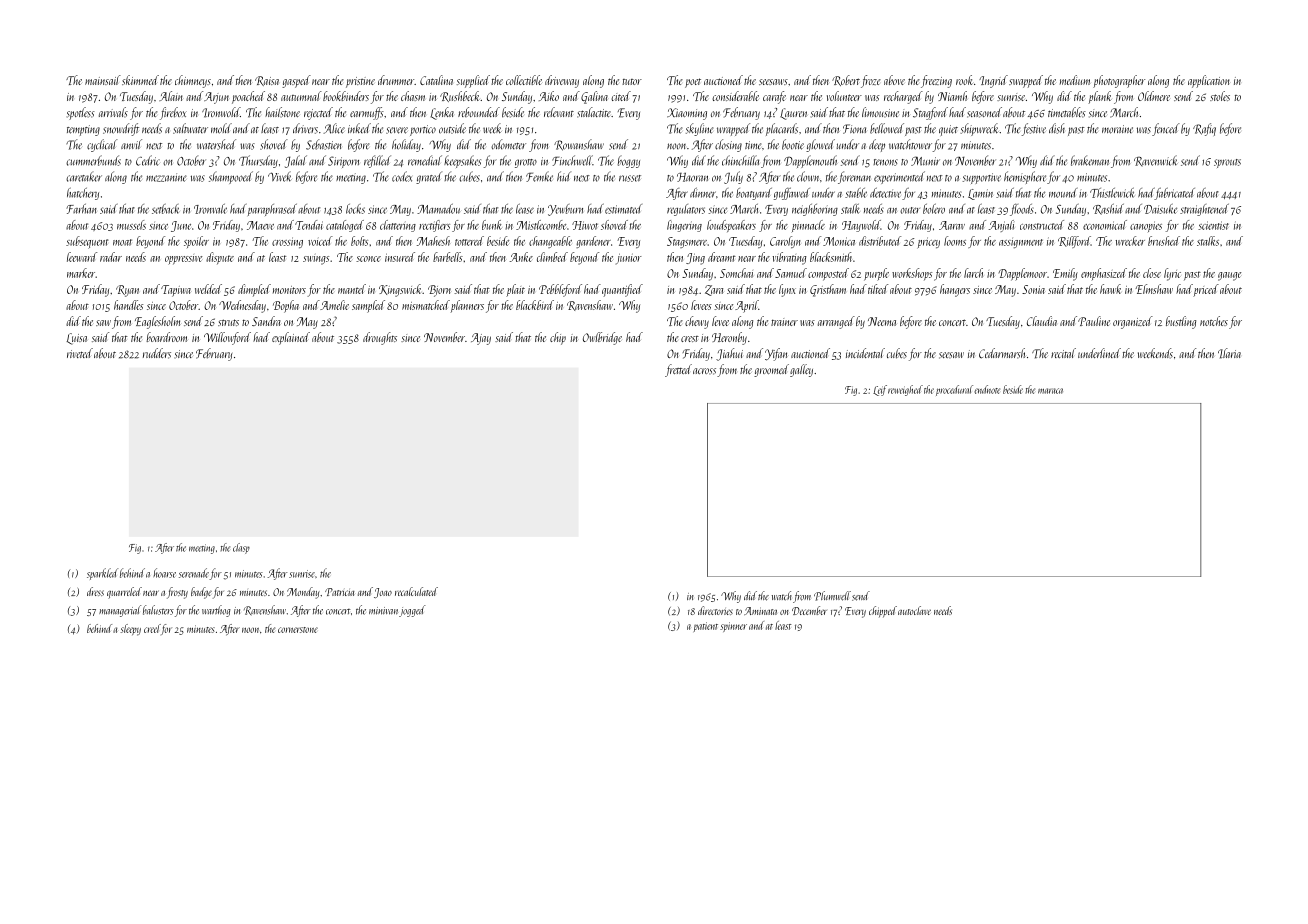 This screenshot has width=1308, height=924. What do you see at coordinates (678, 370) in the screenshot?
I see `fretted` at bounding box center [678, 370].
